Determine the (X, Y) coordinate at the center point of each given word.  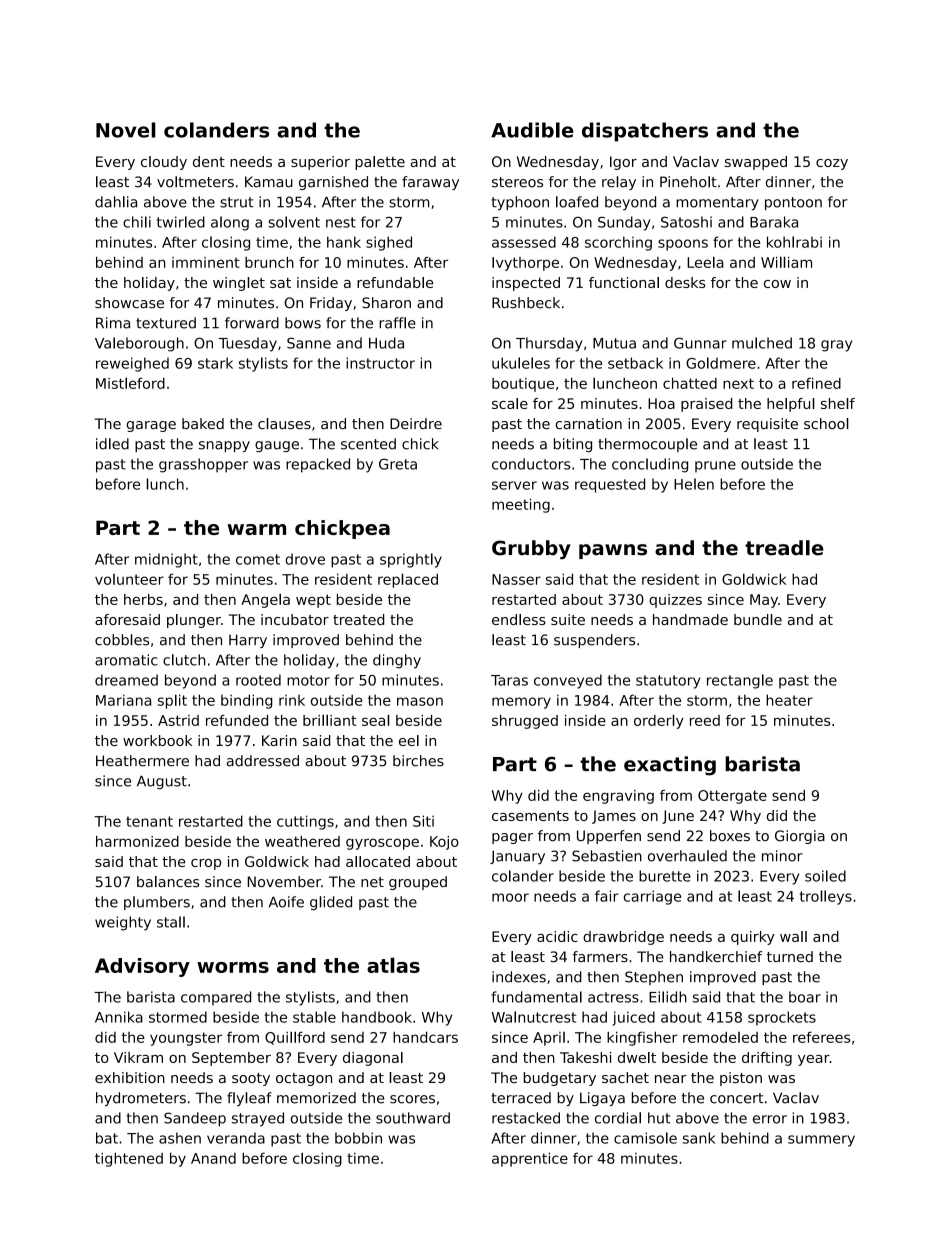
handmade (690, 619)
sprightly (411, 560)
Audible (532, 130)
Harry (248, 641)
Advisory (142, 967)
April (549, 1039)
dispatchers (645, 132)
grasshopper (203, 465)
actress (613, 997)
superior (320, 163)
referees (821, 1037)
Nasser (516, 579)
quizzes (675, 601)
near (670, 1079)
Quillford (295, 1038)
